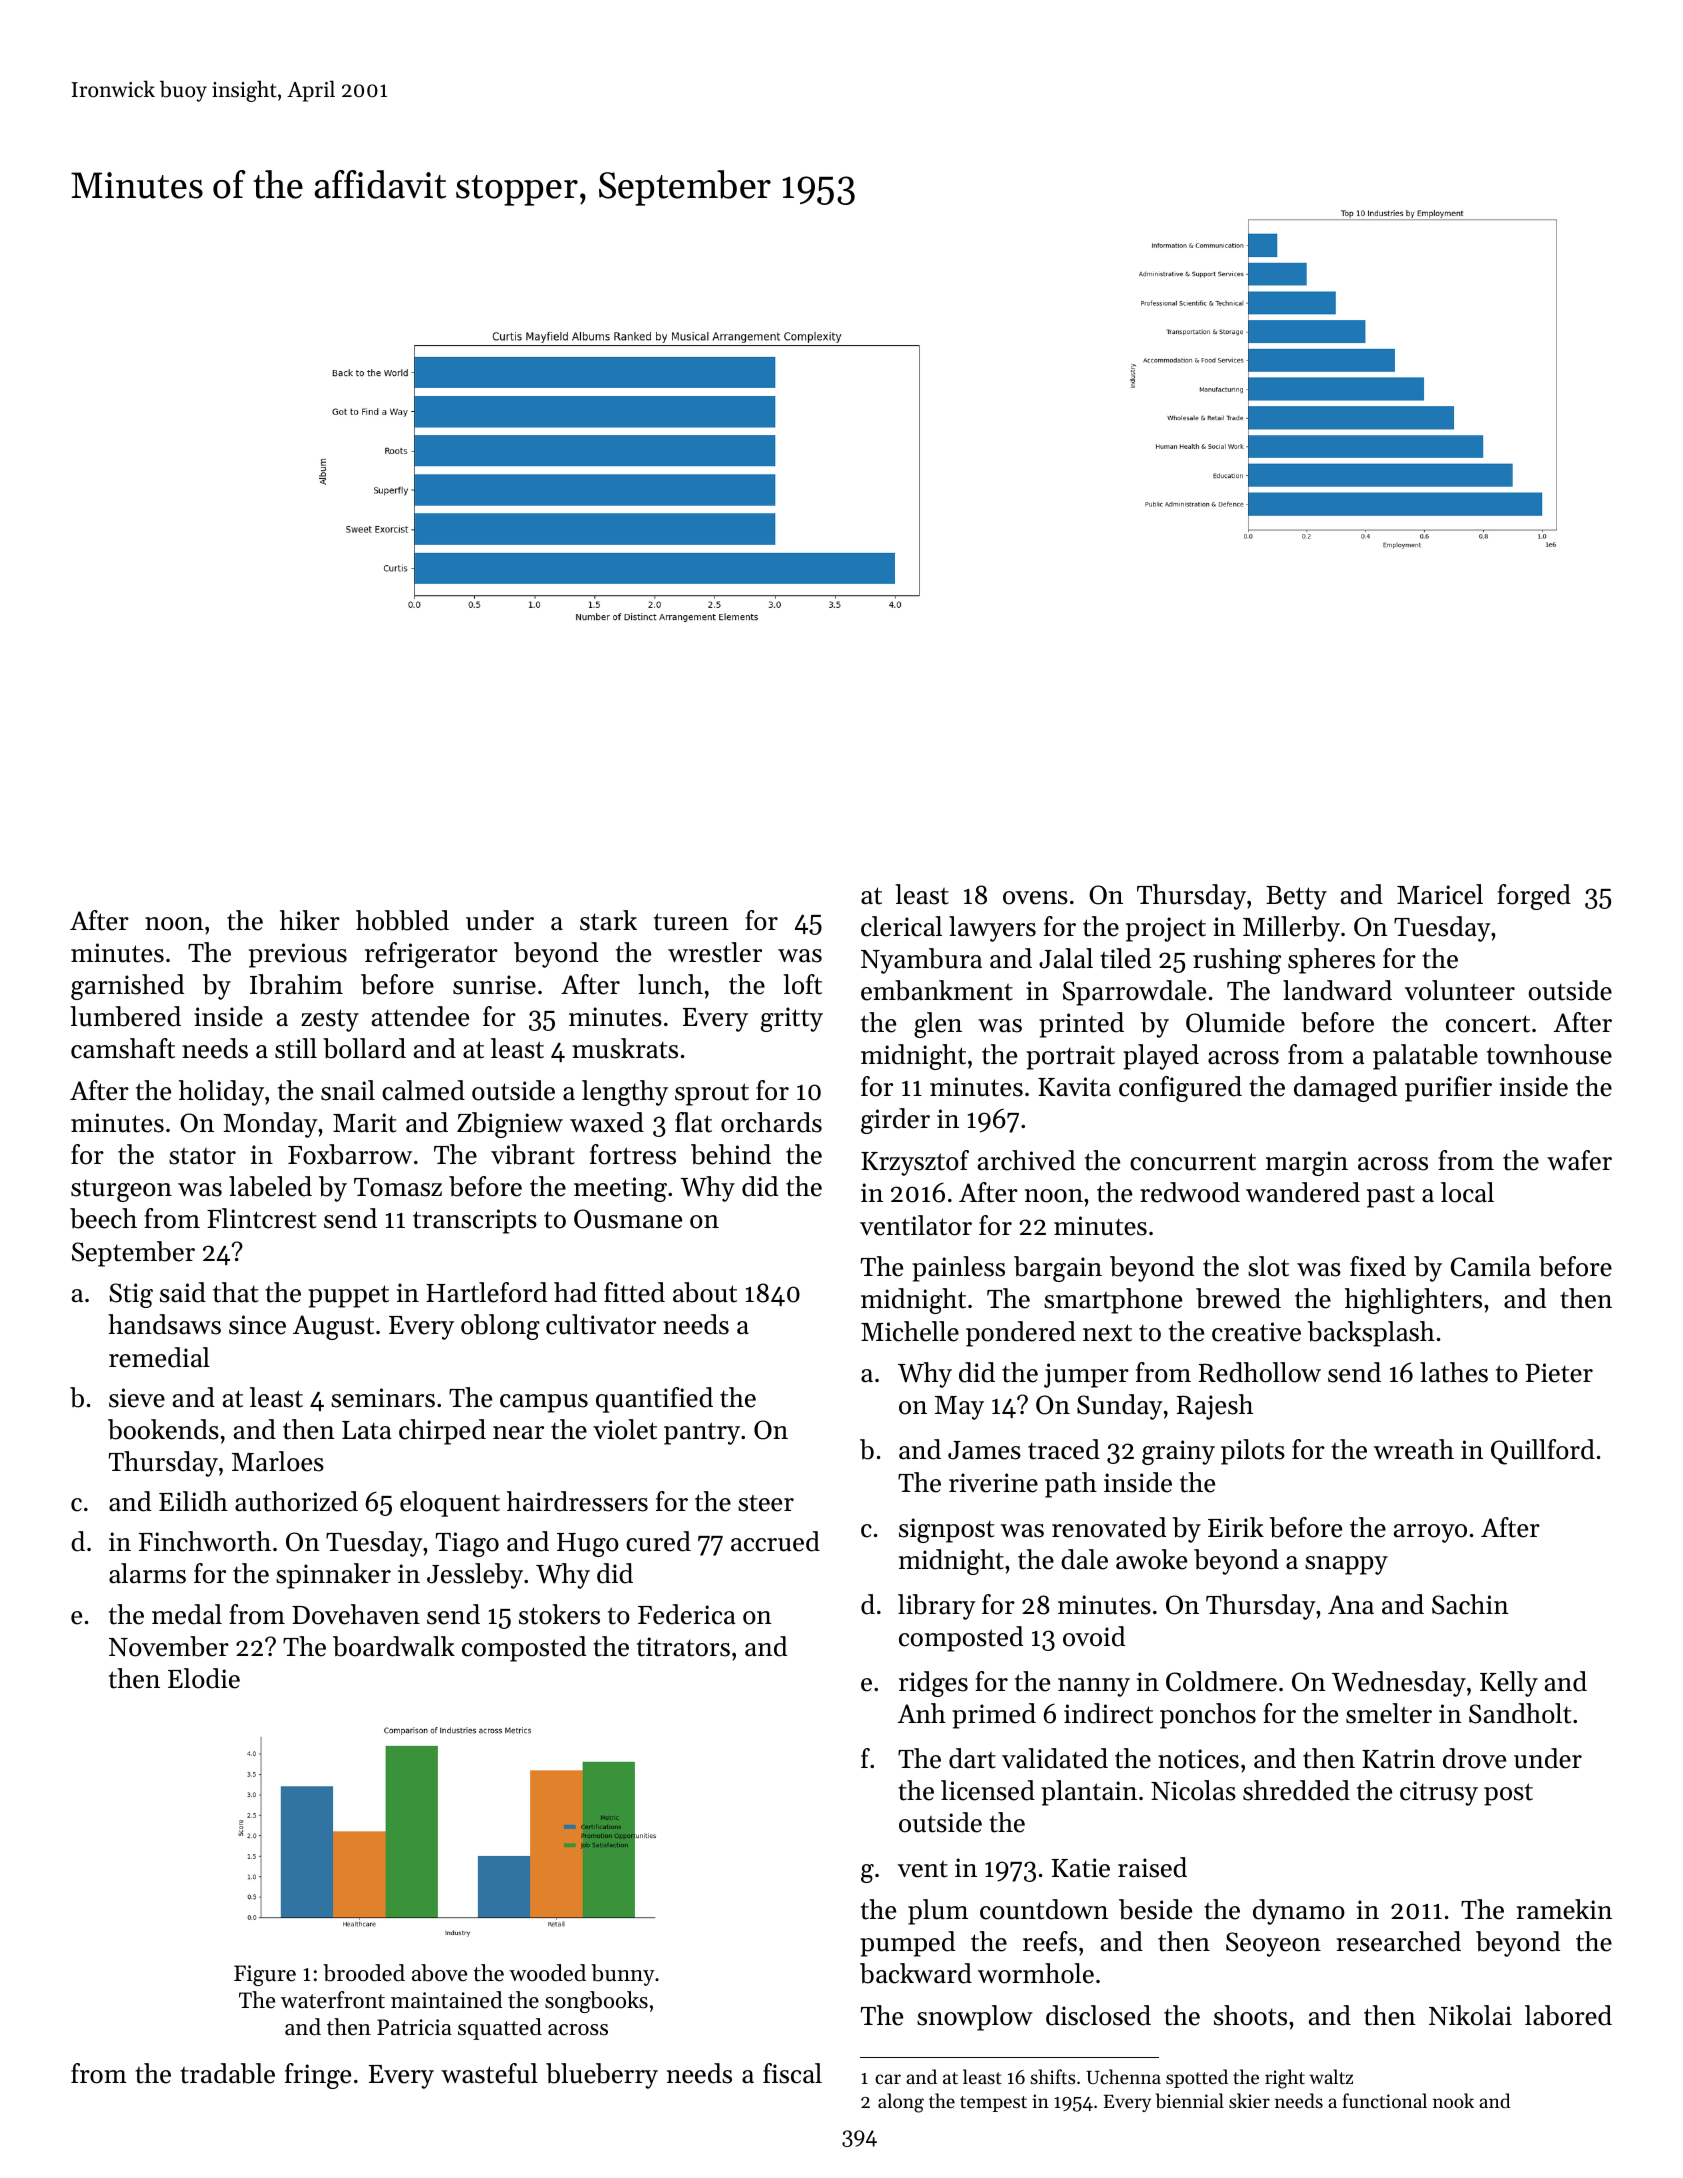  I want to click on chirped, so click(442, 1432).
